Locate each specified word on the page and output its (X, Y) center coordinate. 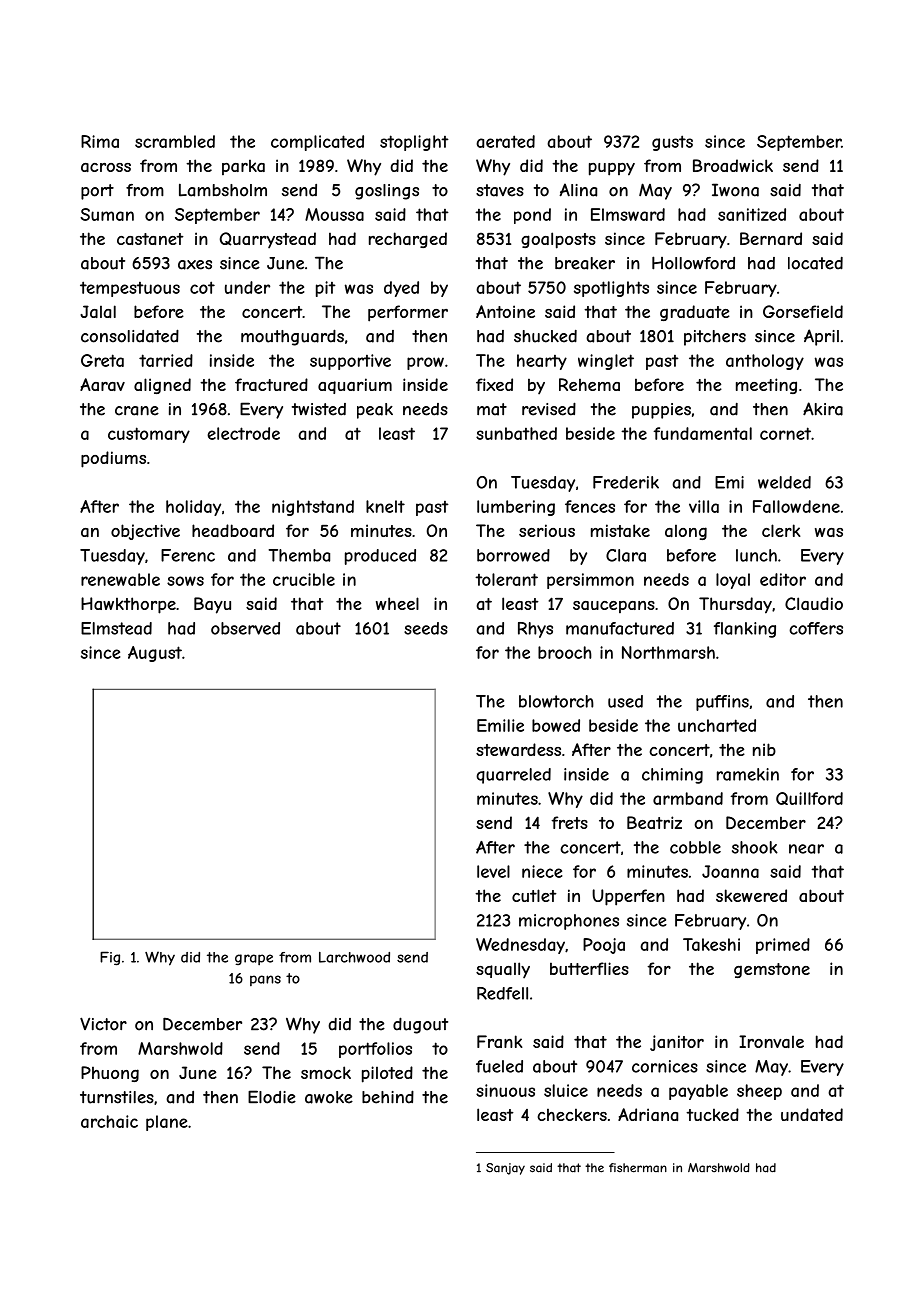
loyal (733, 581)
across (106, 167)
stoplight (414, 143)
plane (166, 1123)
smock (326, 1072)
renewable (120, 579)
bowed (556, 725)
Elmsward (628, 214)
